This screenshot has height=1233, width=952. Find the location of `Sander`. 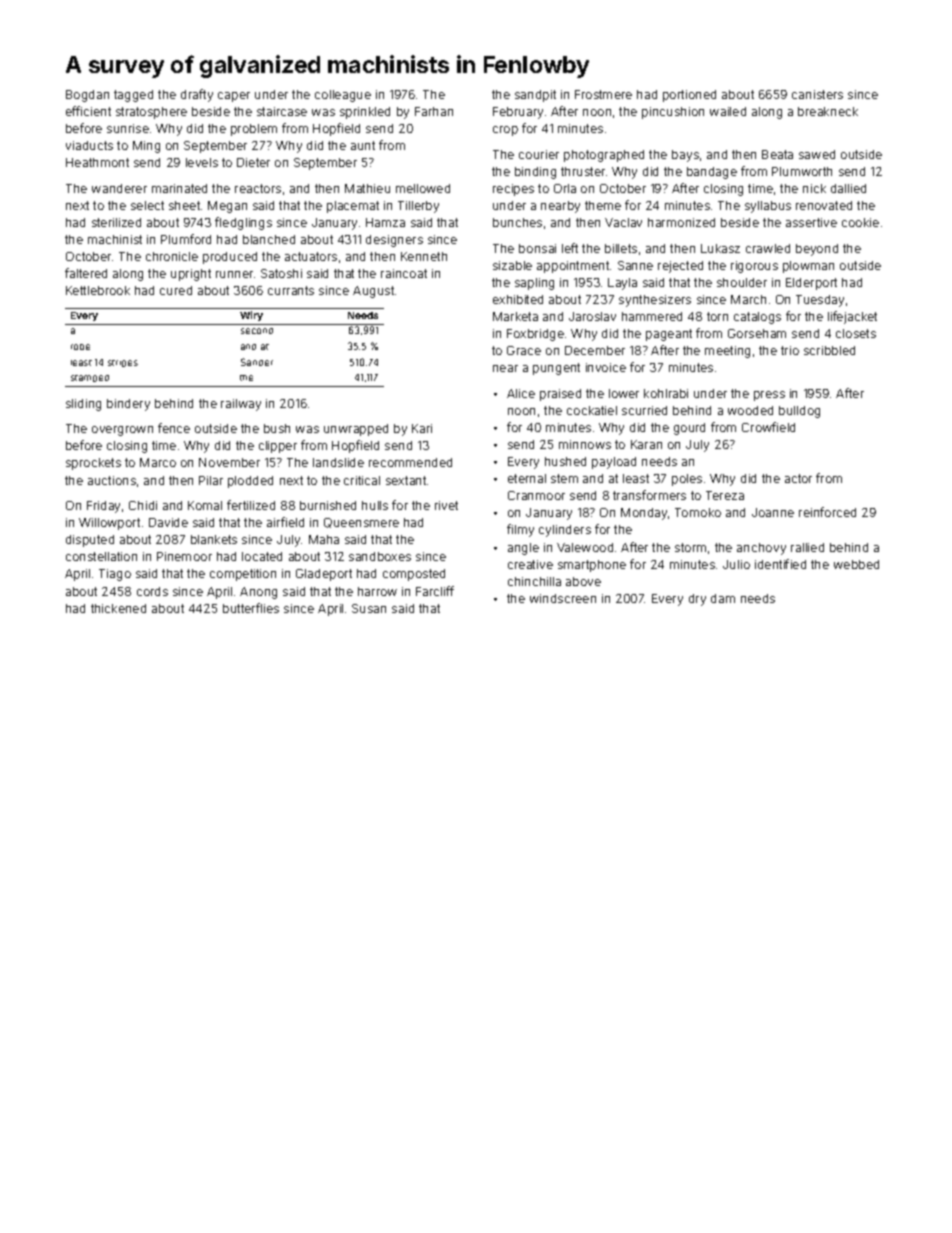

Sander is located at coordinates (257, 362).
